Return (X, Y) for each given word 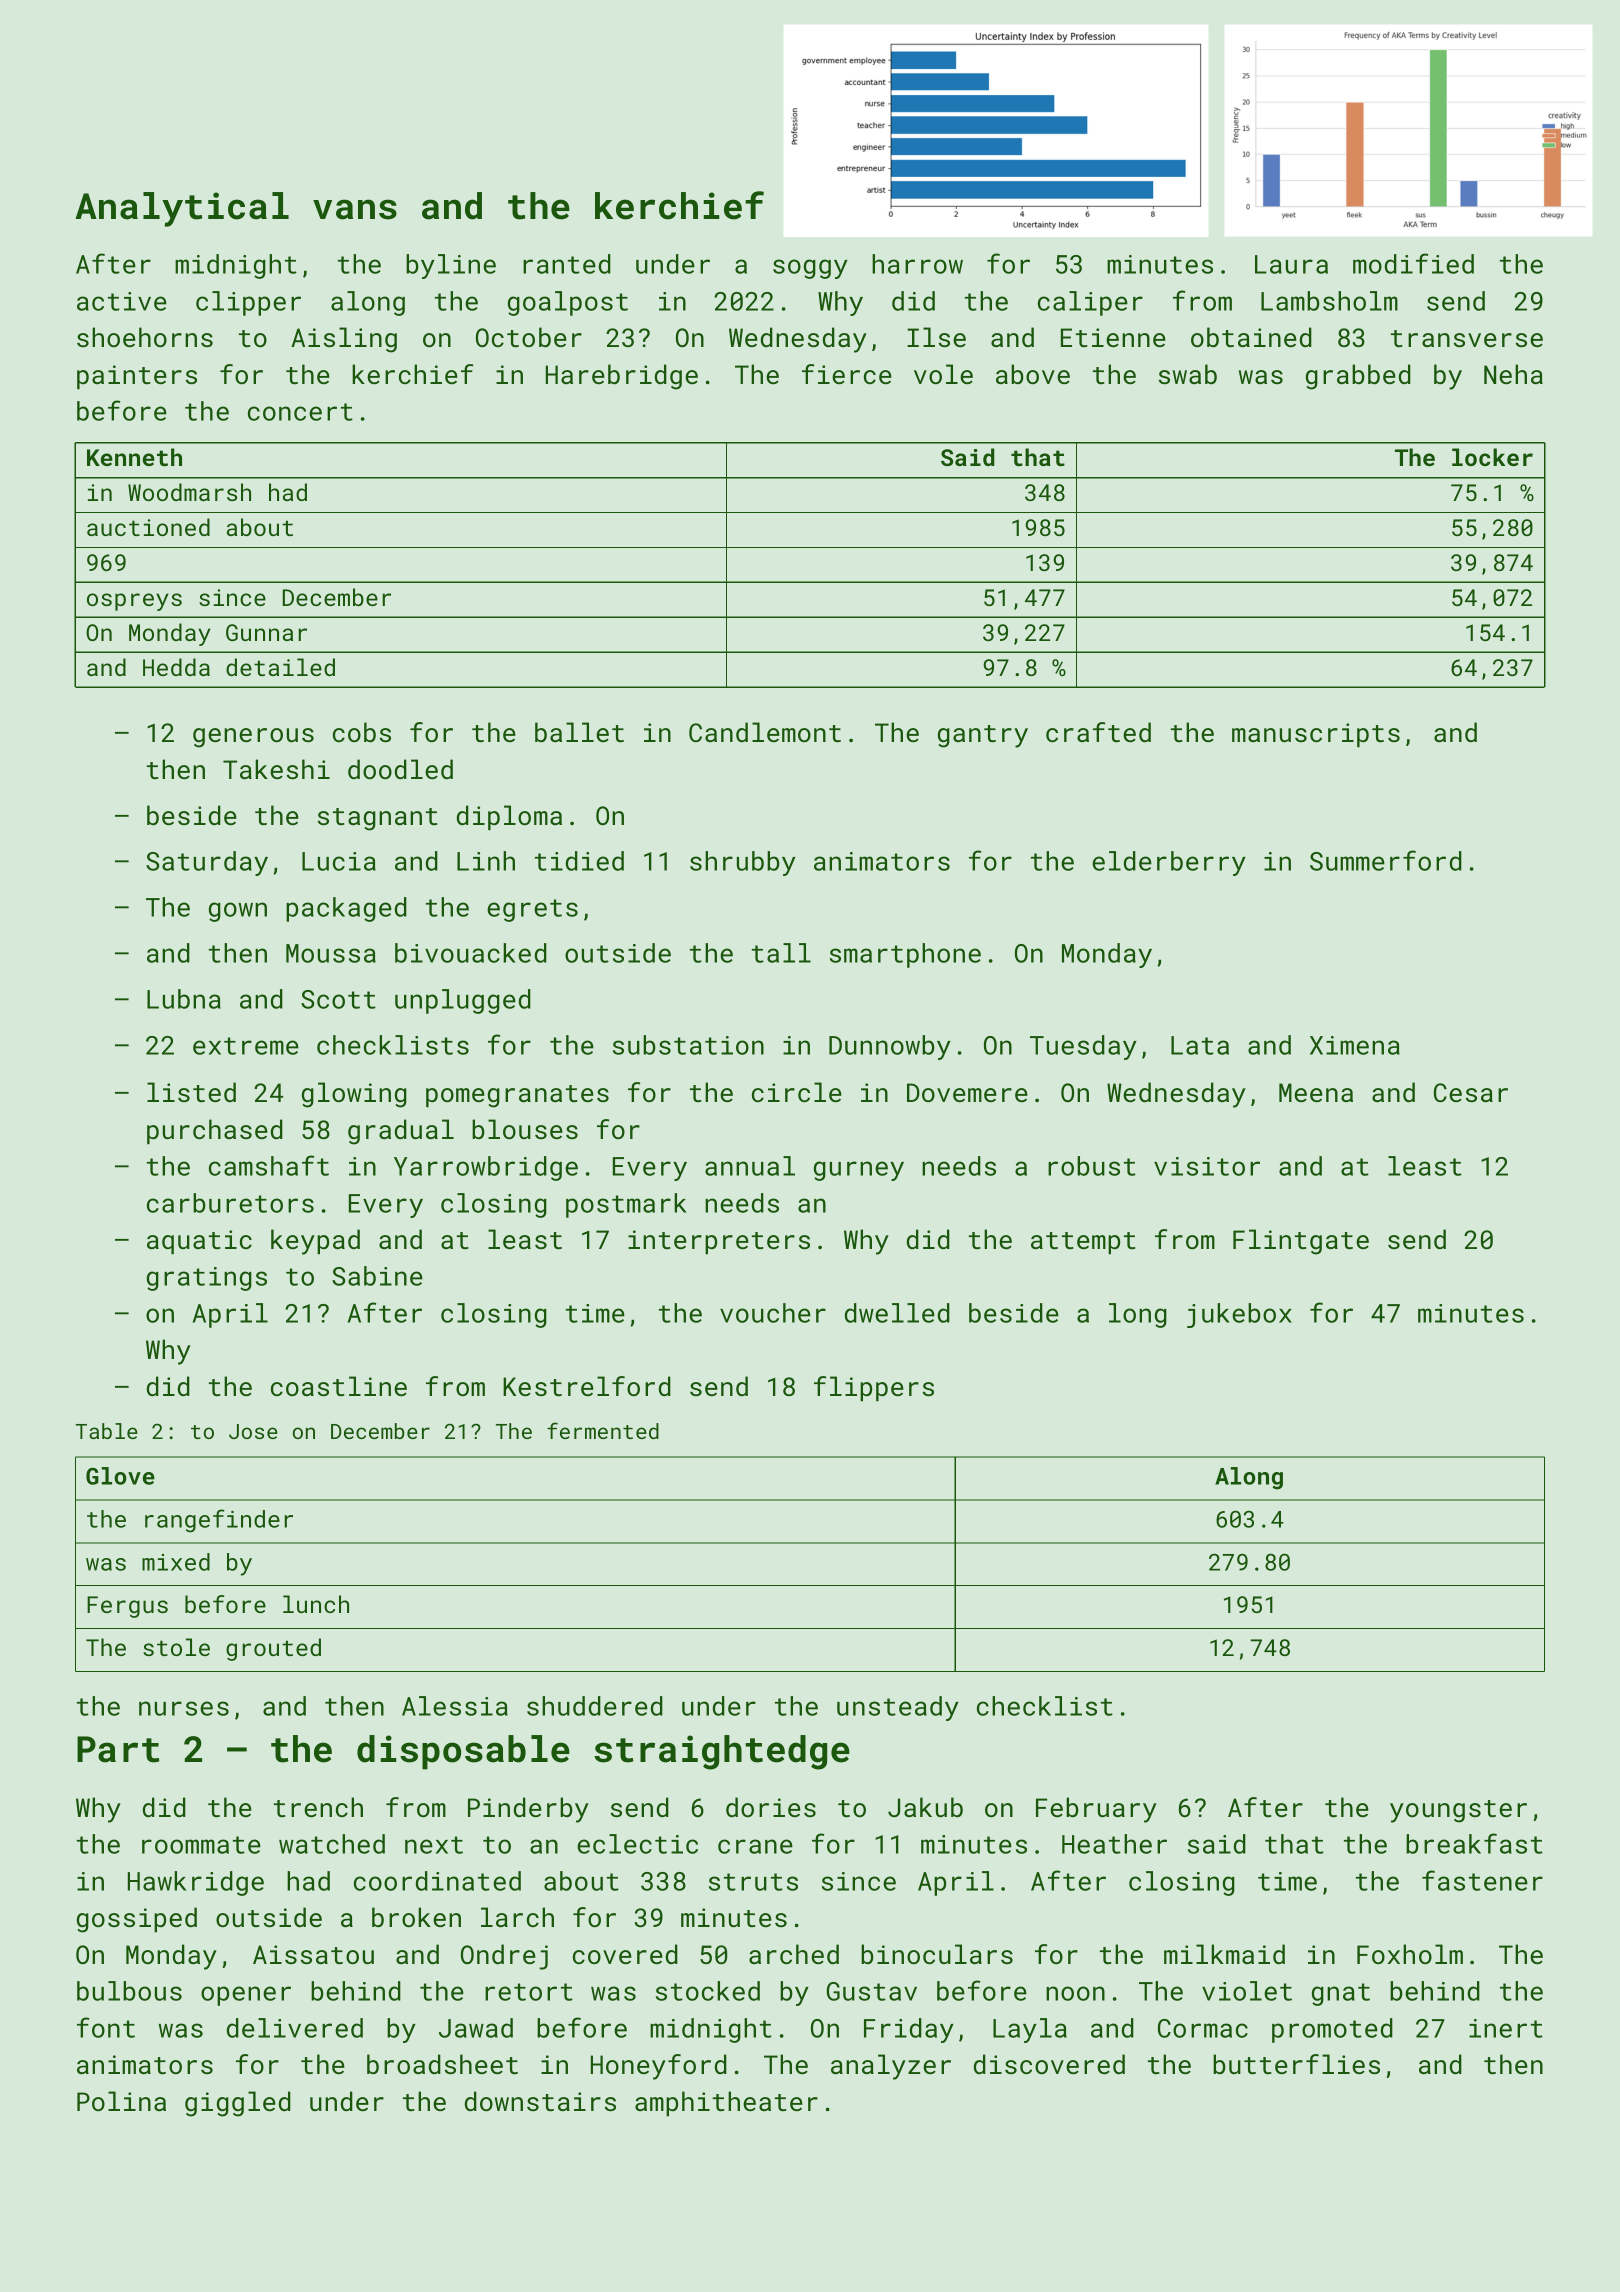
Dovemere (967, 1092)
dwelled (897, 1313)
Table (107, 1431)
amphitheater (726, 2104)
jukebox (1239, 1315)
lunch (316, 1604)
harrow (917, 264)
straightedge (722, 1752)
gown (238, 912)
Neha (1513, 374)
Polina (121, 2101)
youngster (1458, 1811)
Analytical (182, 209)
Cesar (1471, 1092)
